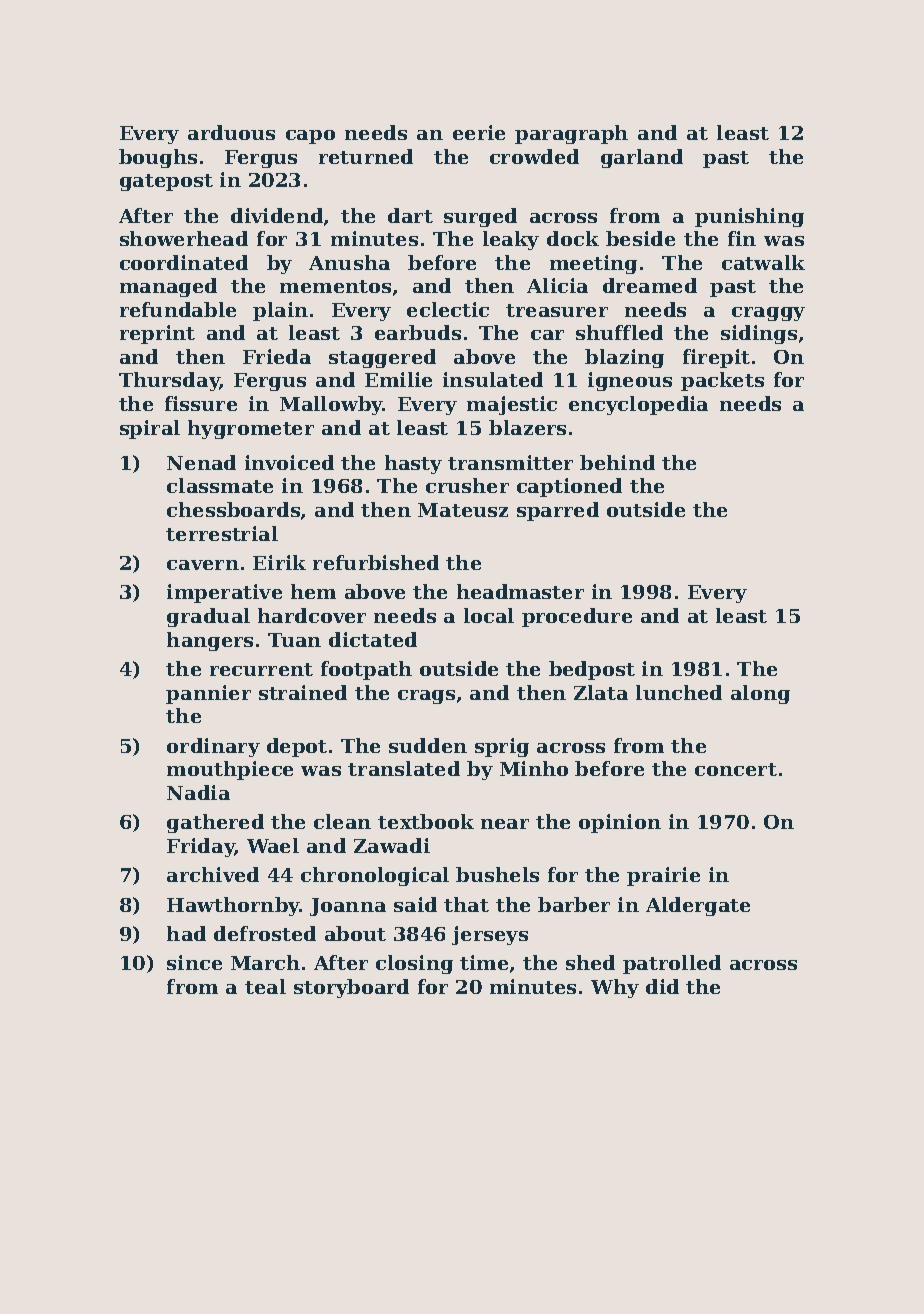 Image resolution: width=924 pixels, height=1314 pixels. I want to click on transmitter, so click(510, 462).
